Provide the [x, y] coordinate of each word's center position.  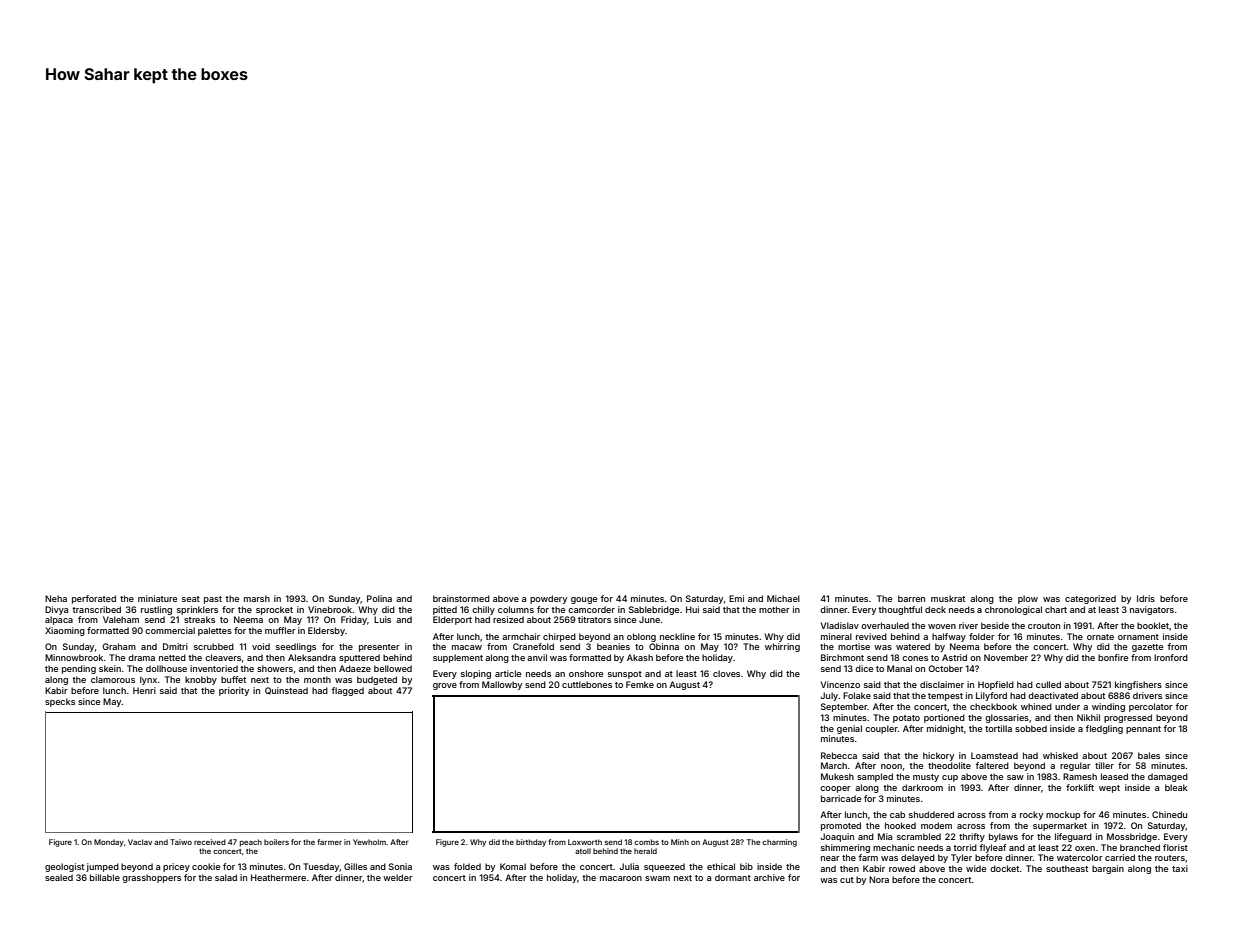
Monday [109, 843]
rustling [156, 610]
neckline [677, 636]
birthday [531, 843]
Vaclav [140, 842]
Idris [1146, 598]
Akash [640, 657]
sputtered [359, 658]
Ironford [1171, 657]
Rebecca [839, 755]
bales [1149, 755]
